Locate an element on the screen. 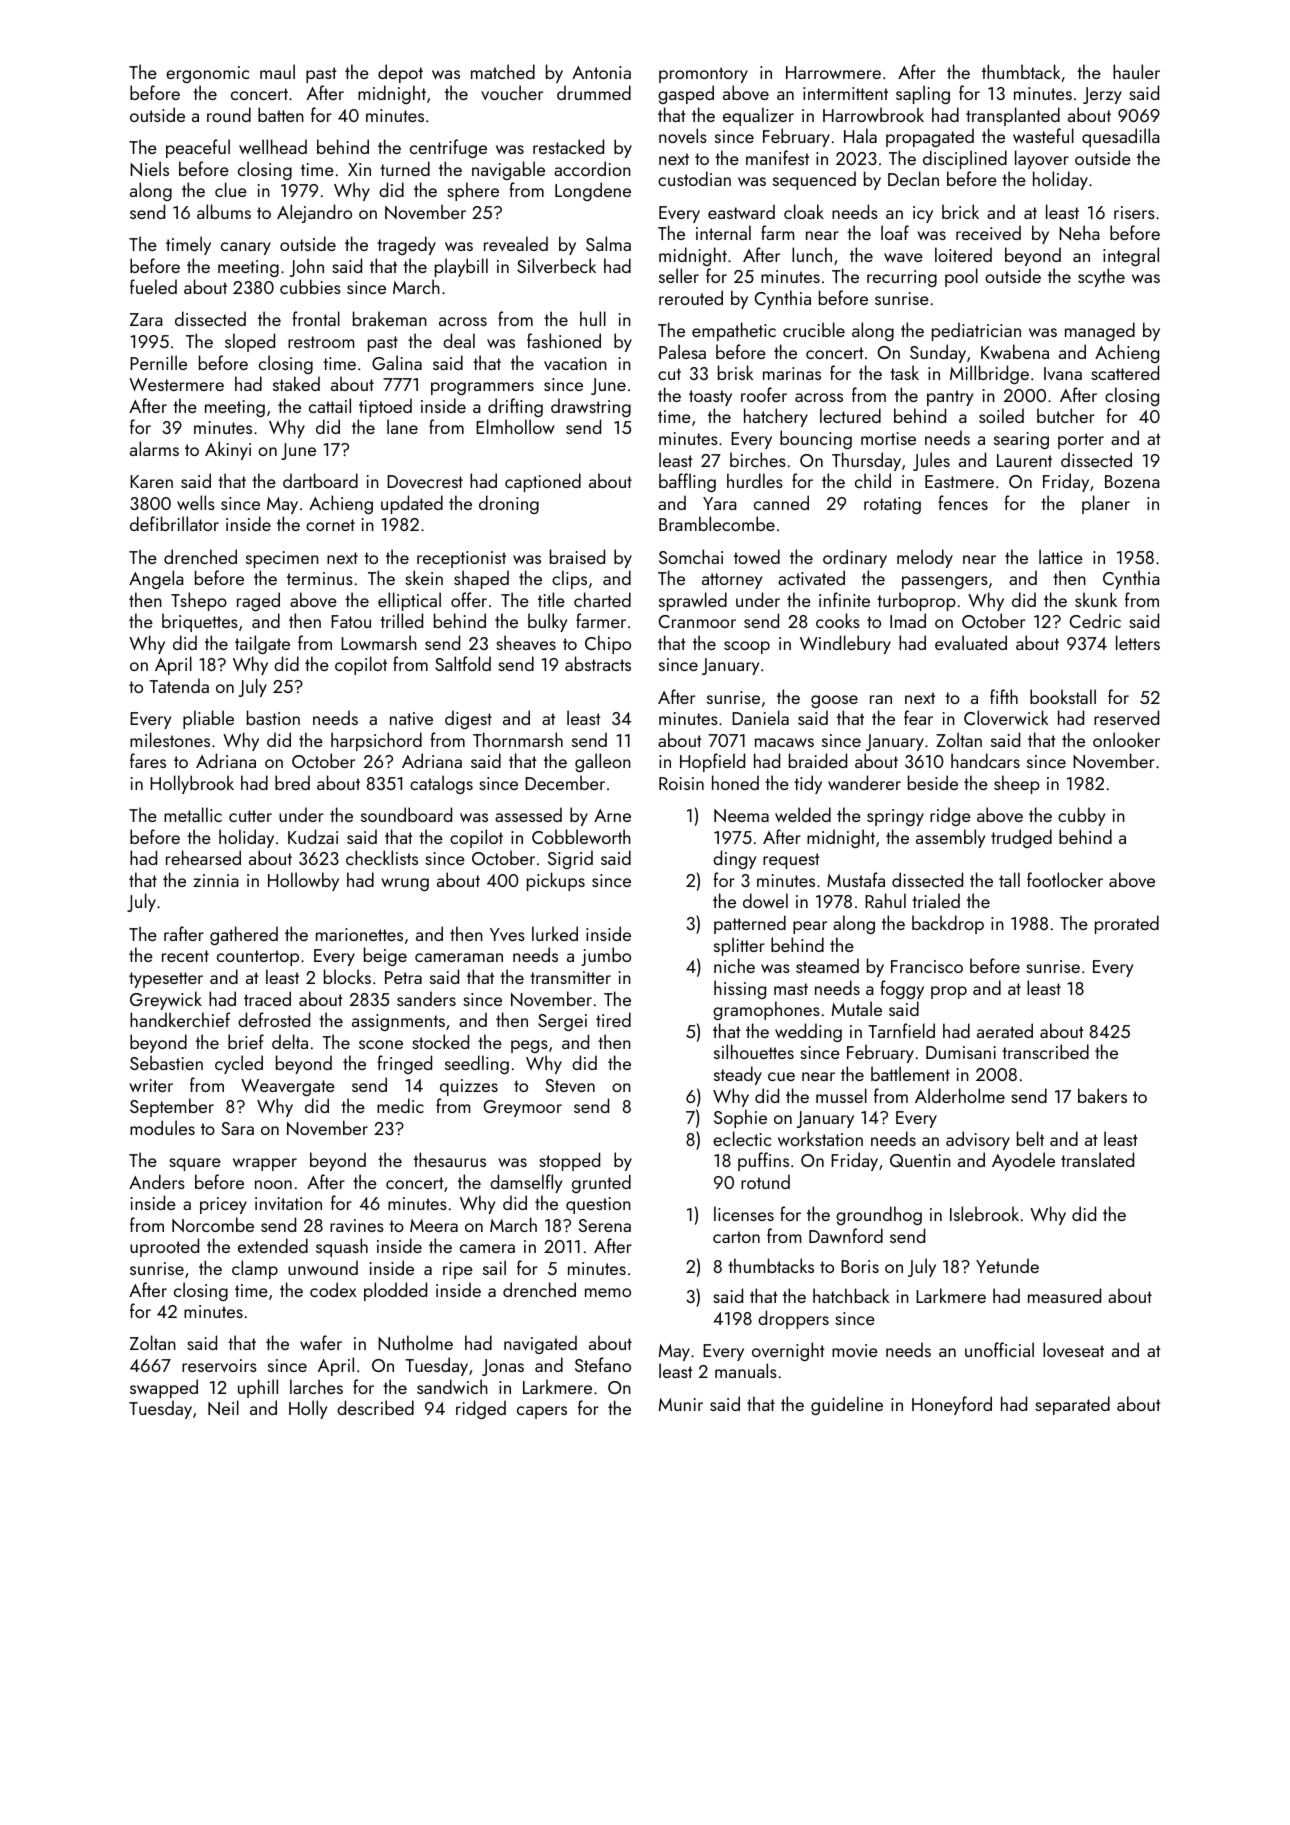  voucher is located at coordinates (512, 92).
